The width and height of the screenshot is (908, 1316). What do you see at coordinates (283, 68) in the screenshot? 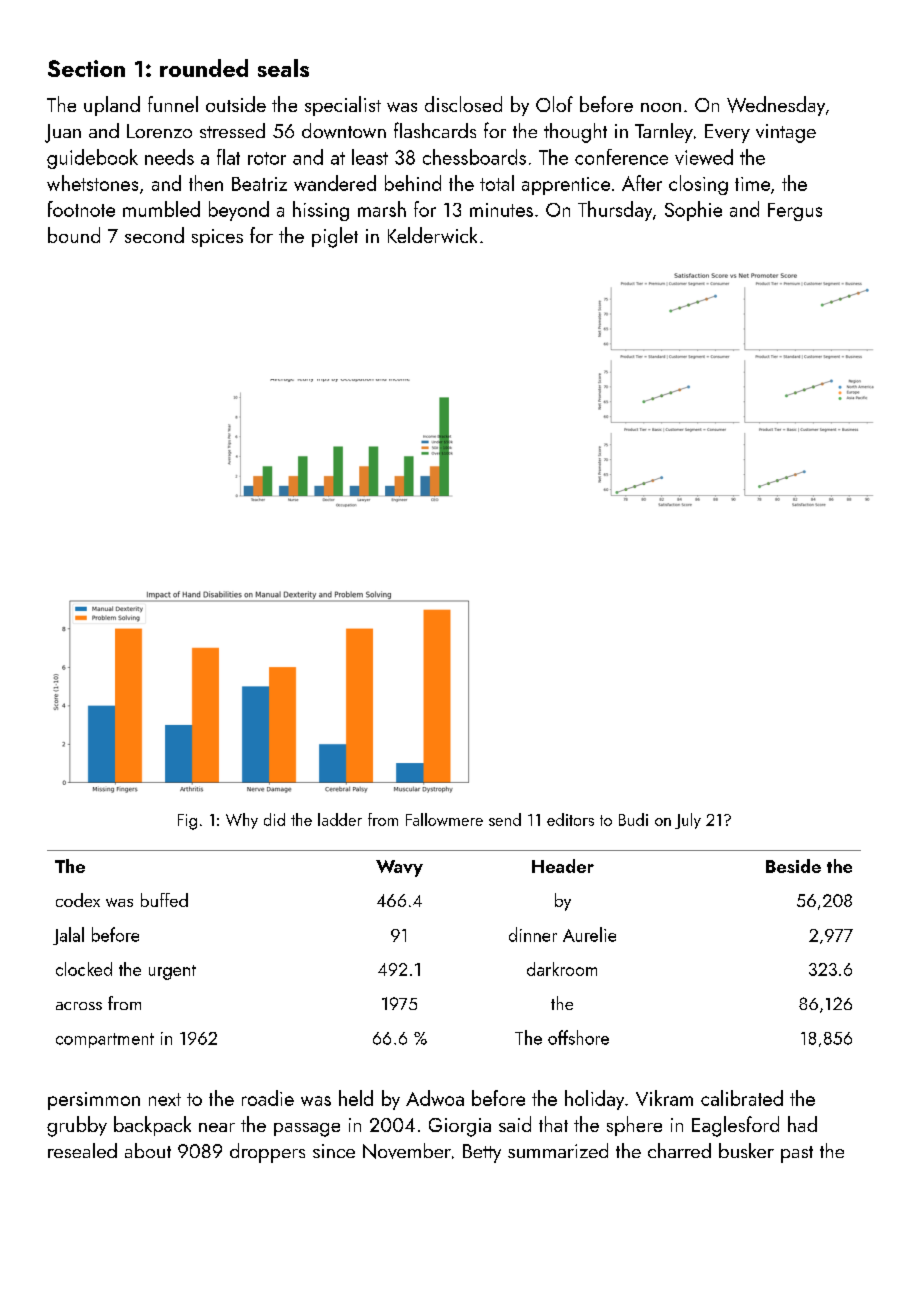
I see `seals` at bounding box center [283, 68].
